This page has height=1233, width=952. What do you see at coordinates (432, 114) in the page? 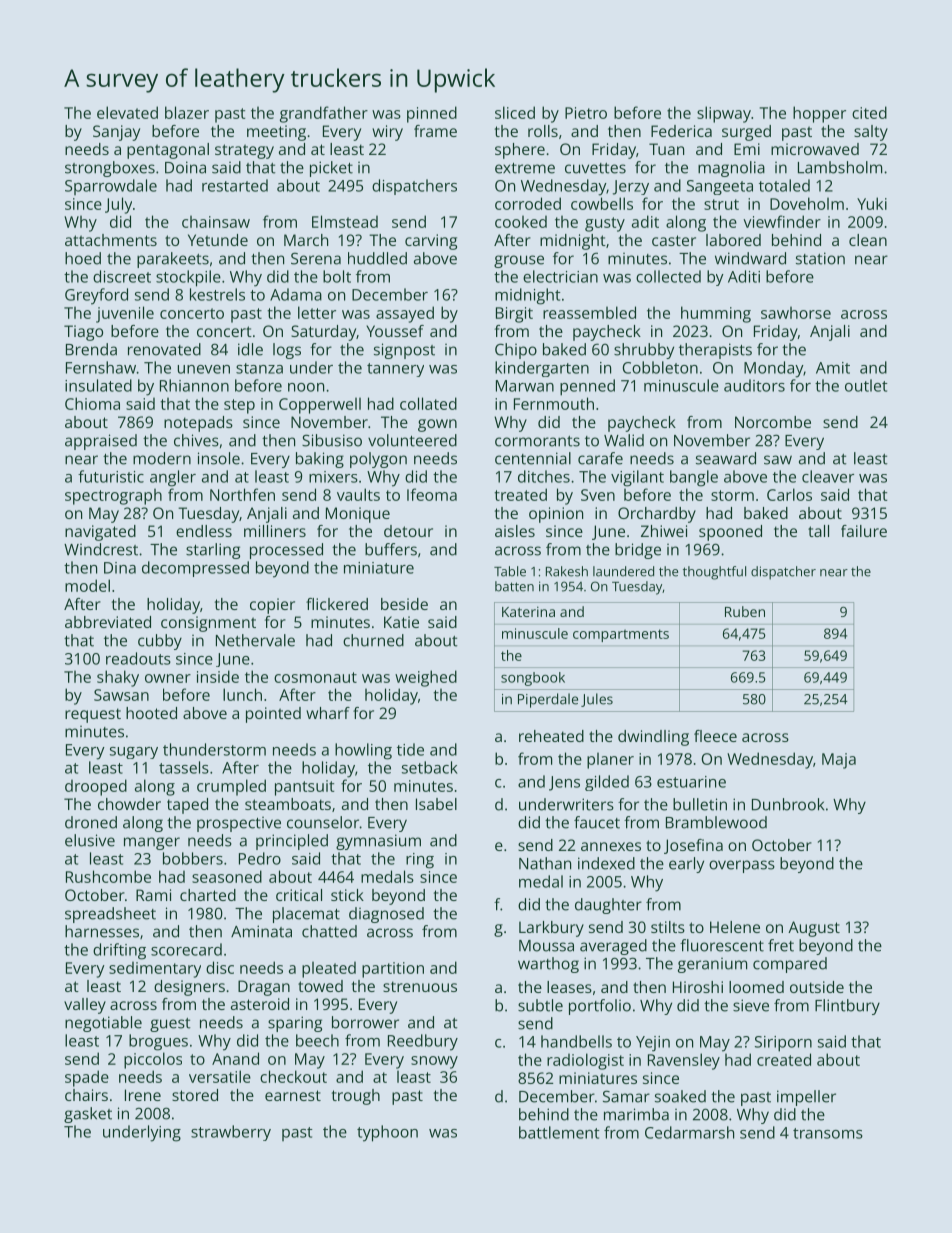
I see `pinned` at bounding box center [432, 114].
